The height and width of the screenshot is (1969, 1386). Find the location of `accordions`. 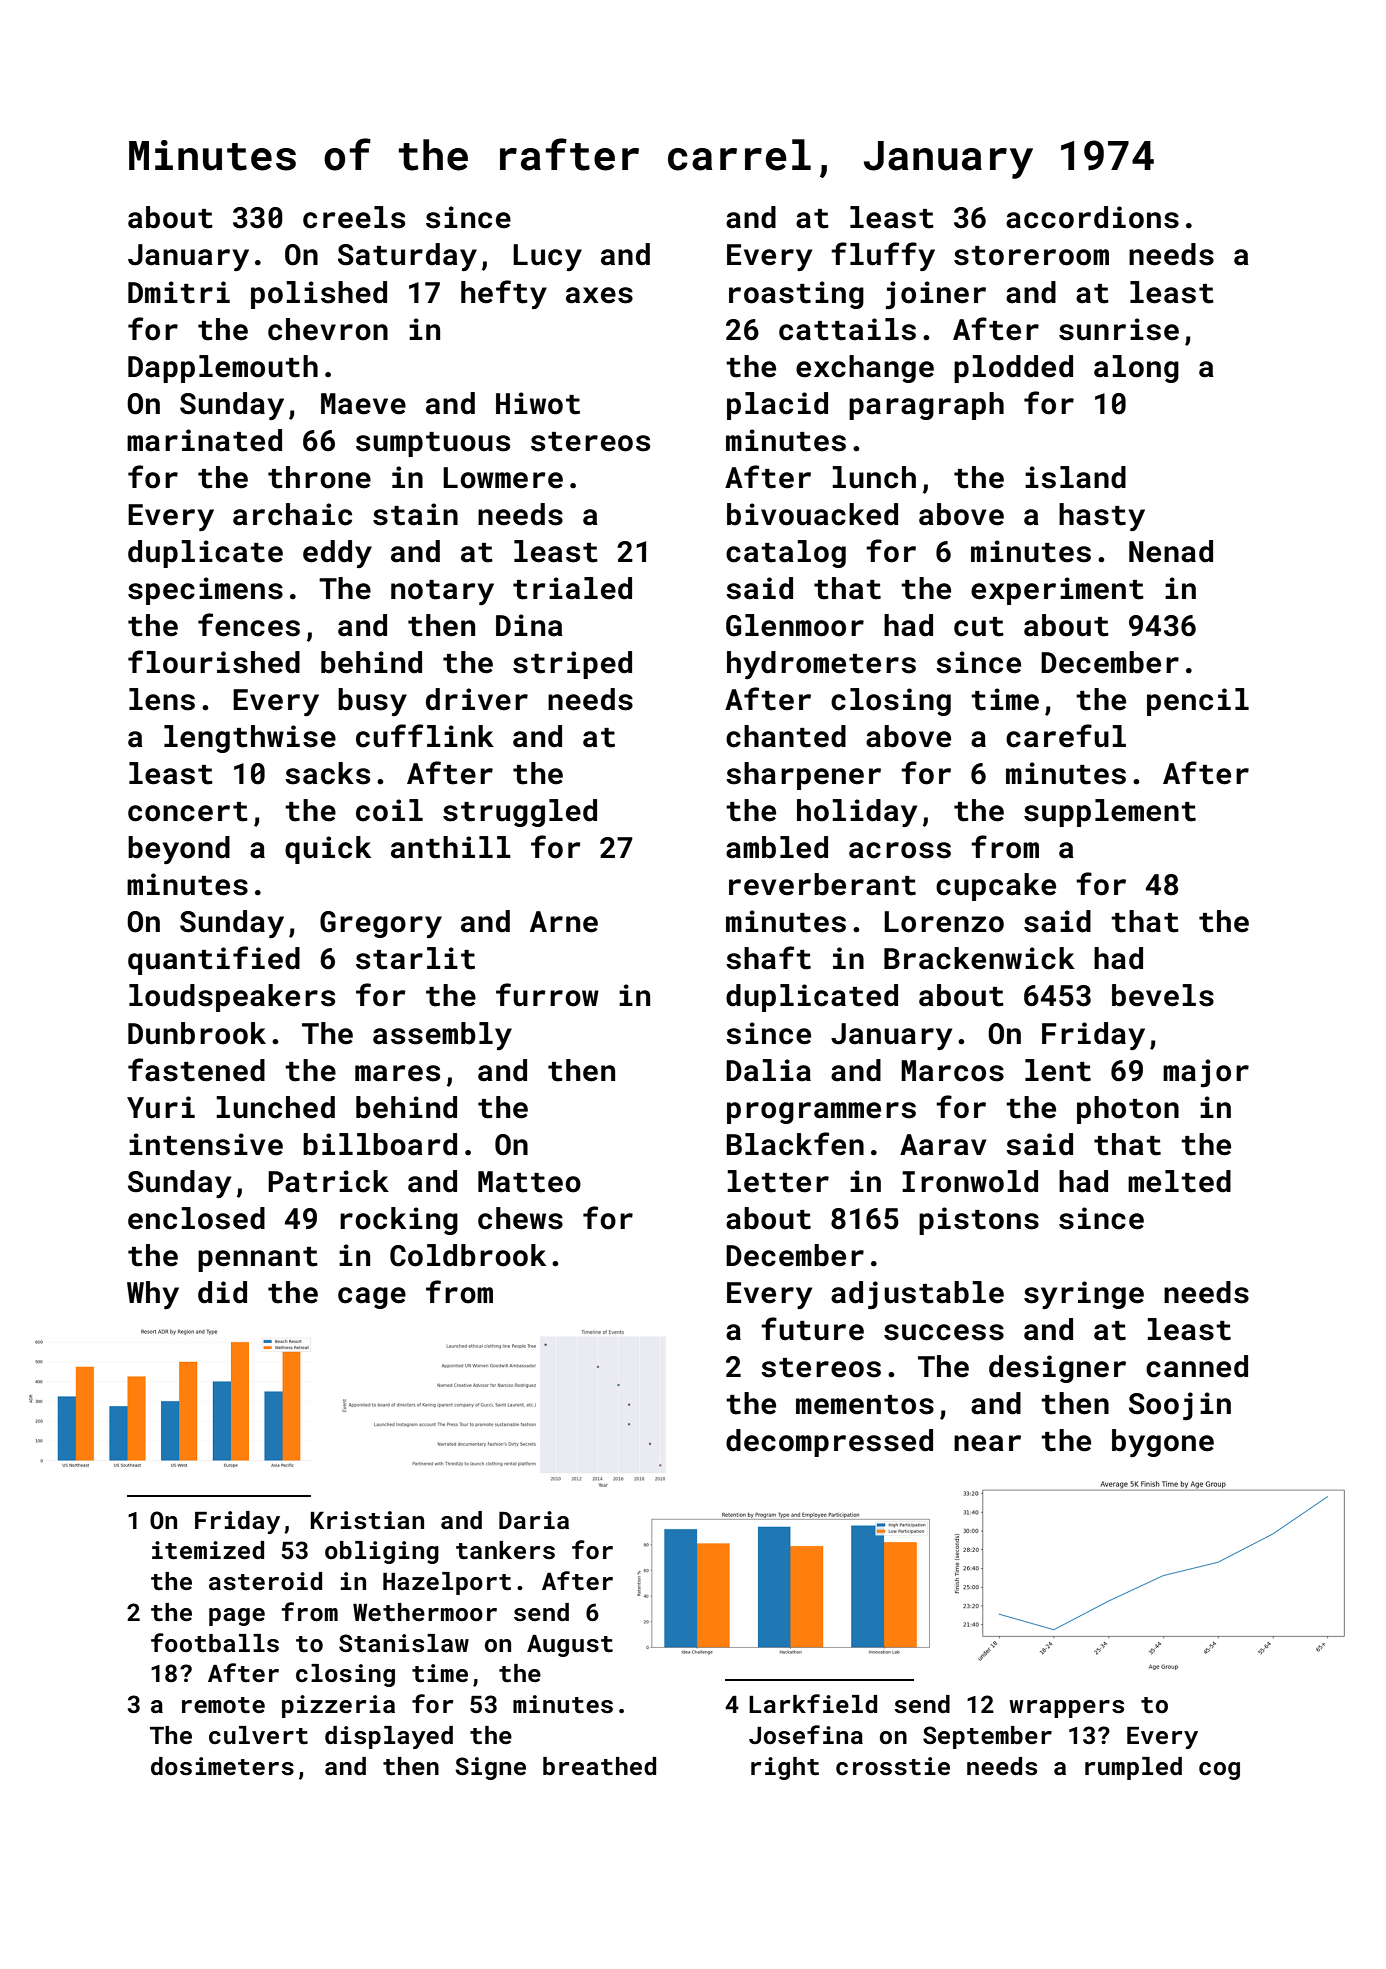

accordions is located at coordinates (1092, 217).
